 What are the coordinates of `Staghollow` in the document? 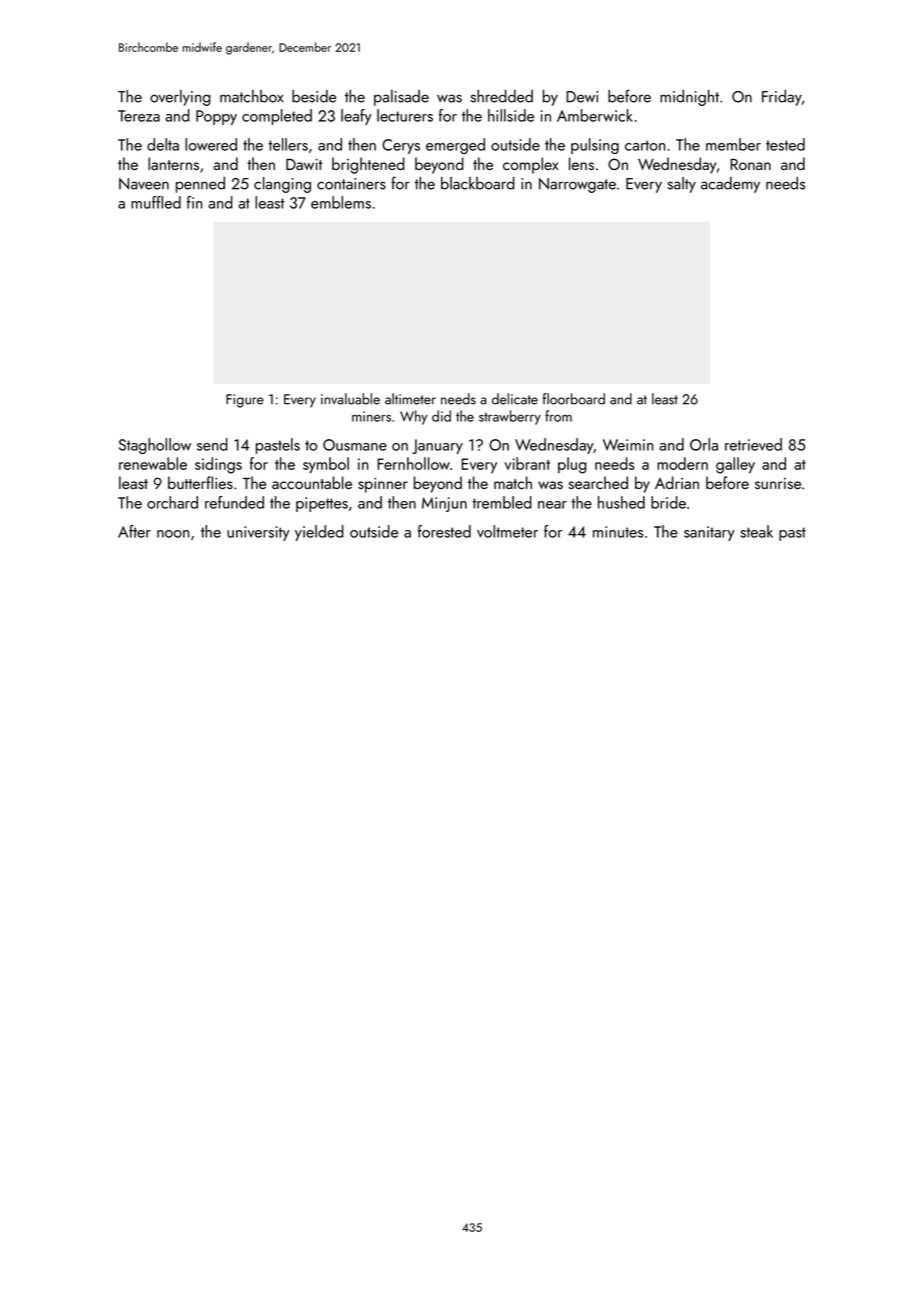 It's located at (155, 446).
